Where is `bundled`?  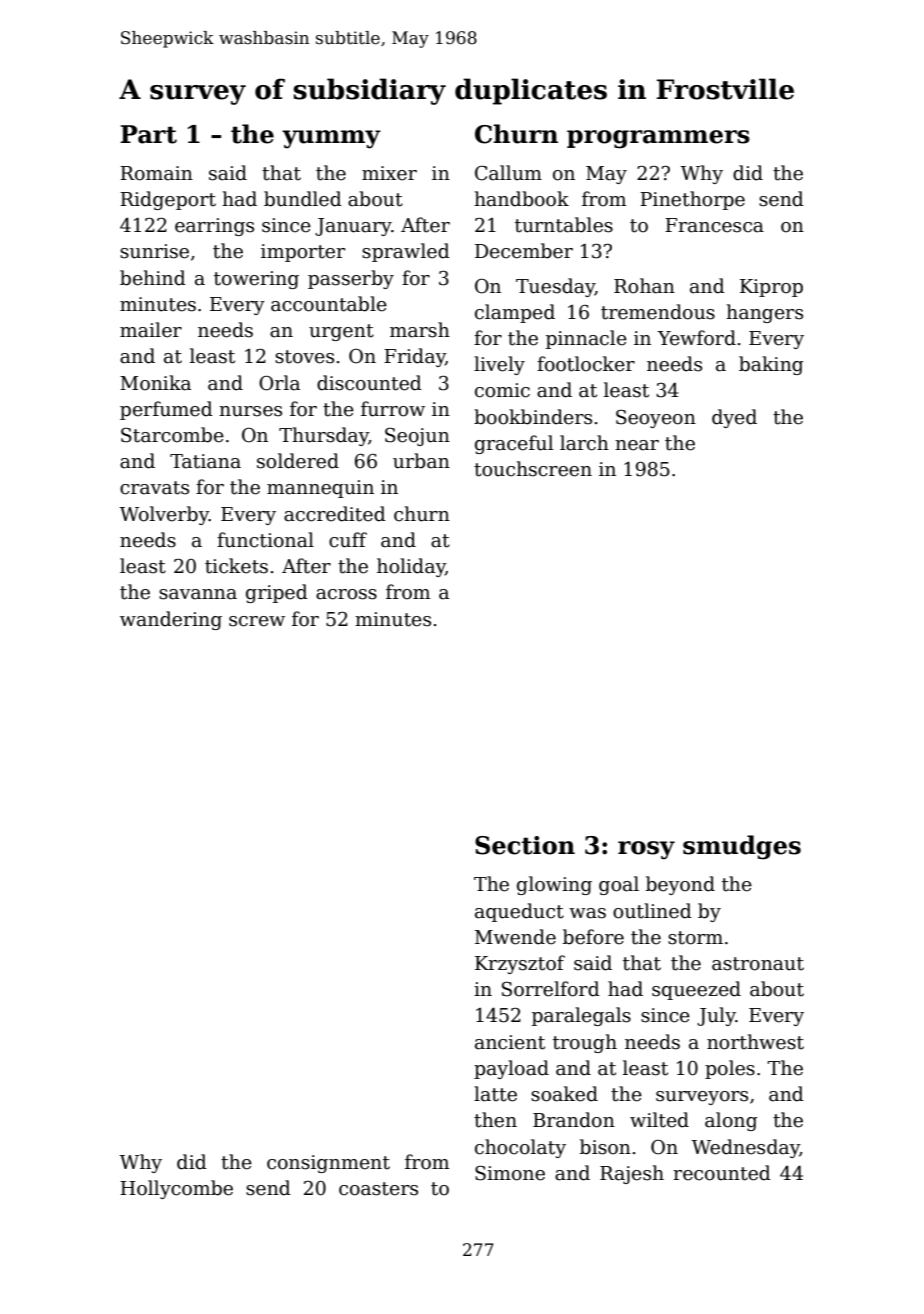 bundled is located at coordinates (303, 199).
